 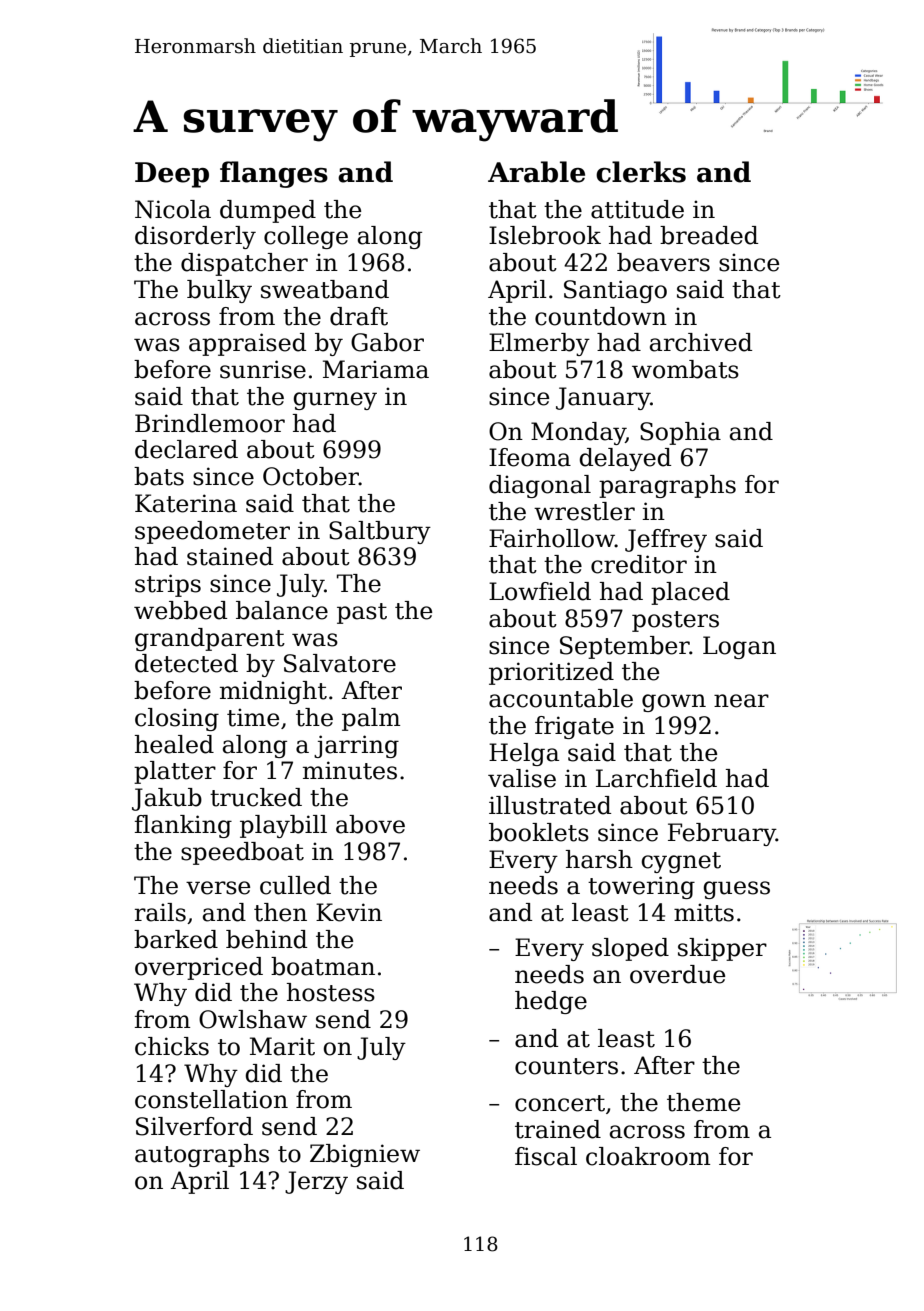 I want to click on posters, so click(x=675, y=621).
